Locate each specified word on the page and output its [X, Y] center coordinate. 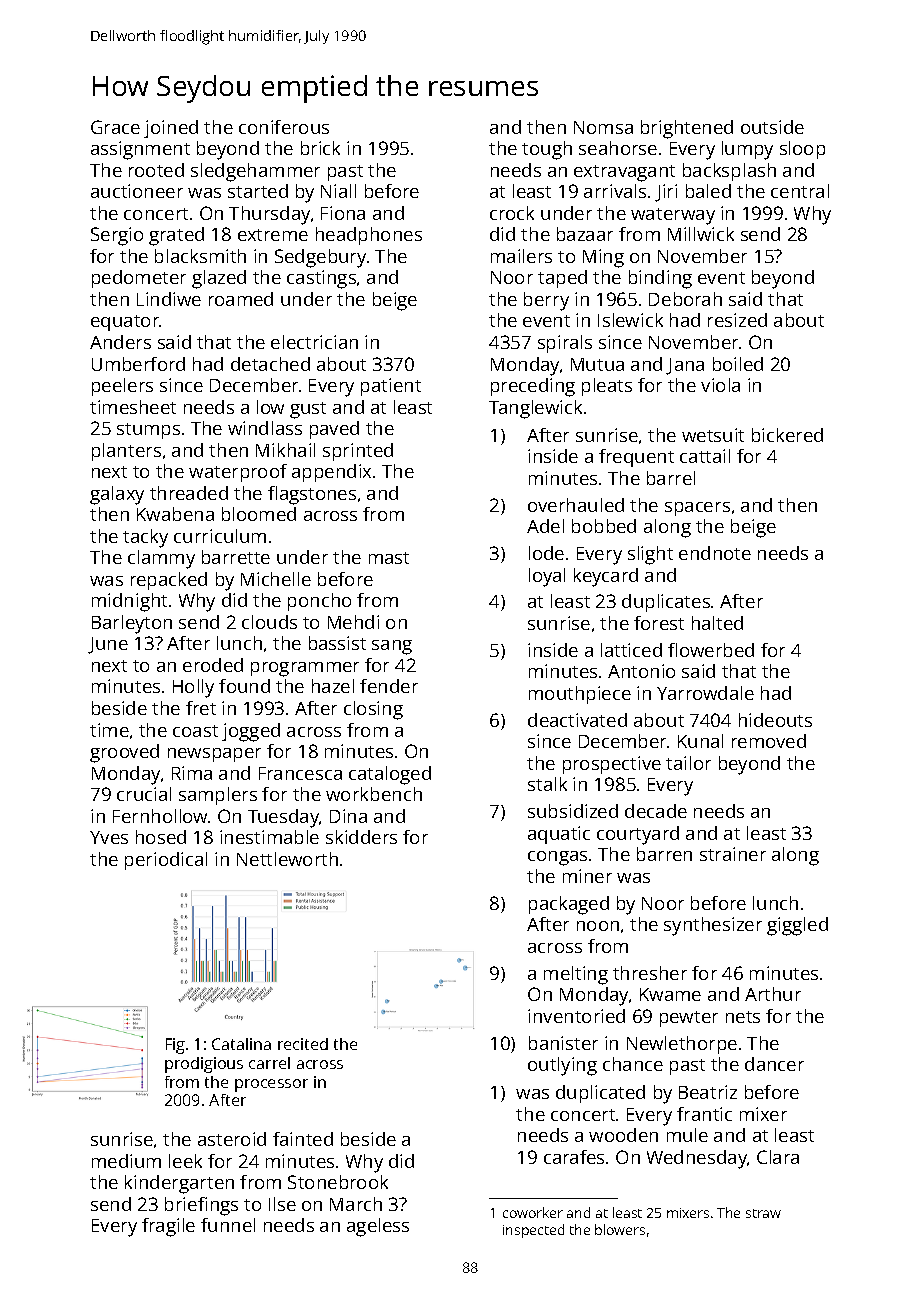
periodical [166, 861]
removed [769, 741]
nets [743, 1017]
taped [562, 279]
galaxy [117, 495]
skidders [361, 837]
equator [125, 323]
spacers [697, 509]
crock [512, 213]
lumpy [747, 150]
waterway [673, 216]
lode [546, 553]
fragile [168, 1227]
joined [171, 129]
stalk [547, 784]
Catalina [241, 1044]
